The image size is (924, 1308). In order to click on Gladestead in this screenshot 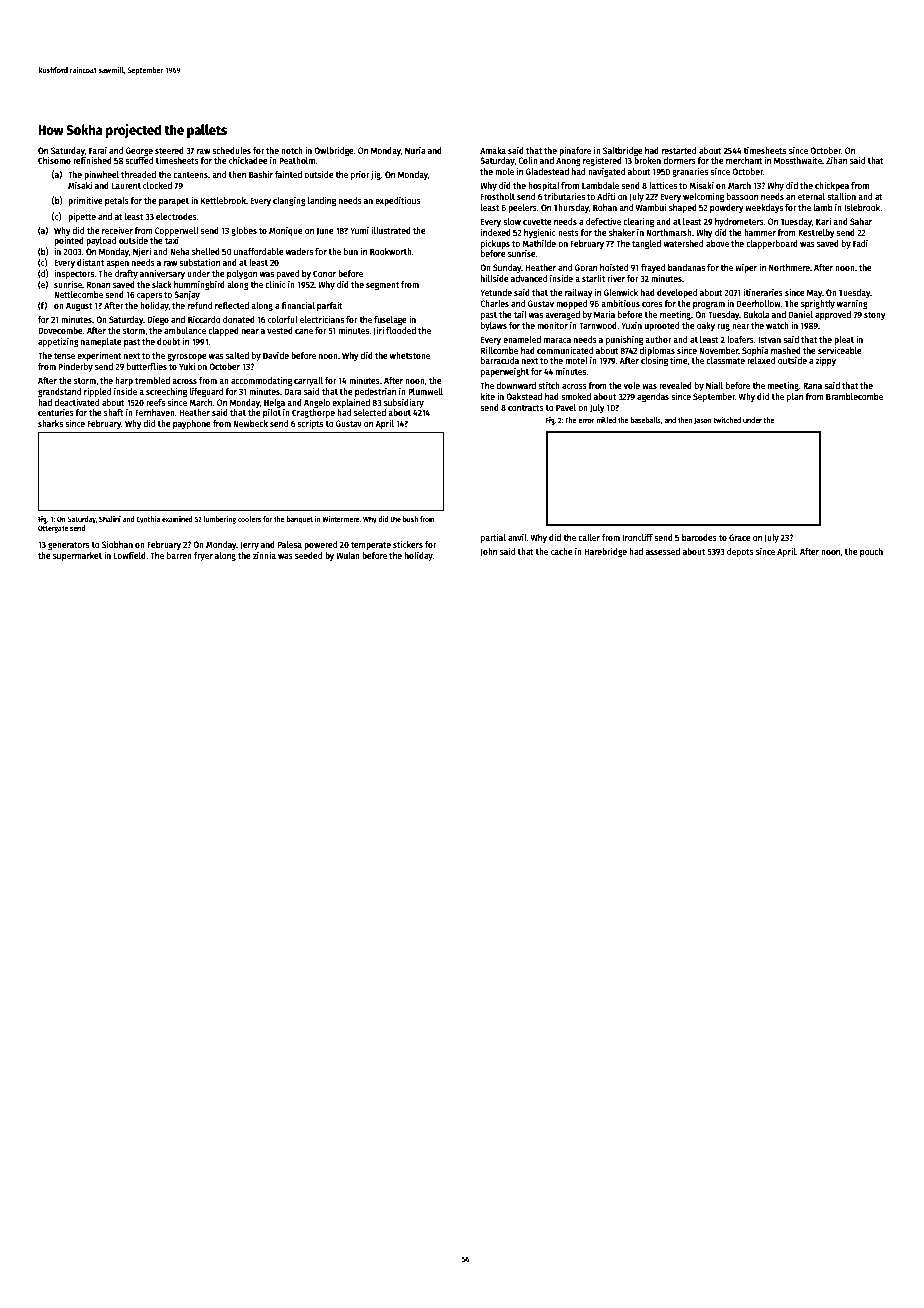, I will do `click(547, 171)`.
